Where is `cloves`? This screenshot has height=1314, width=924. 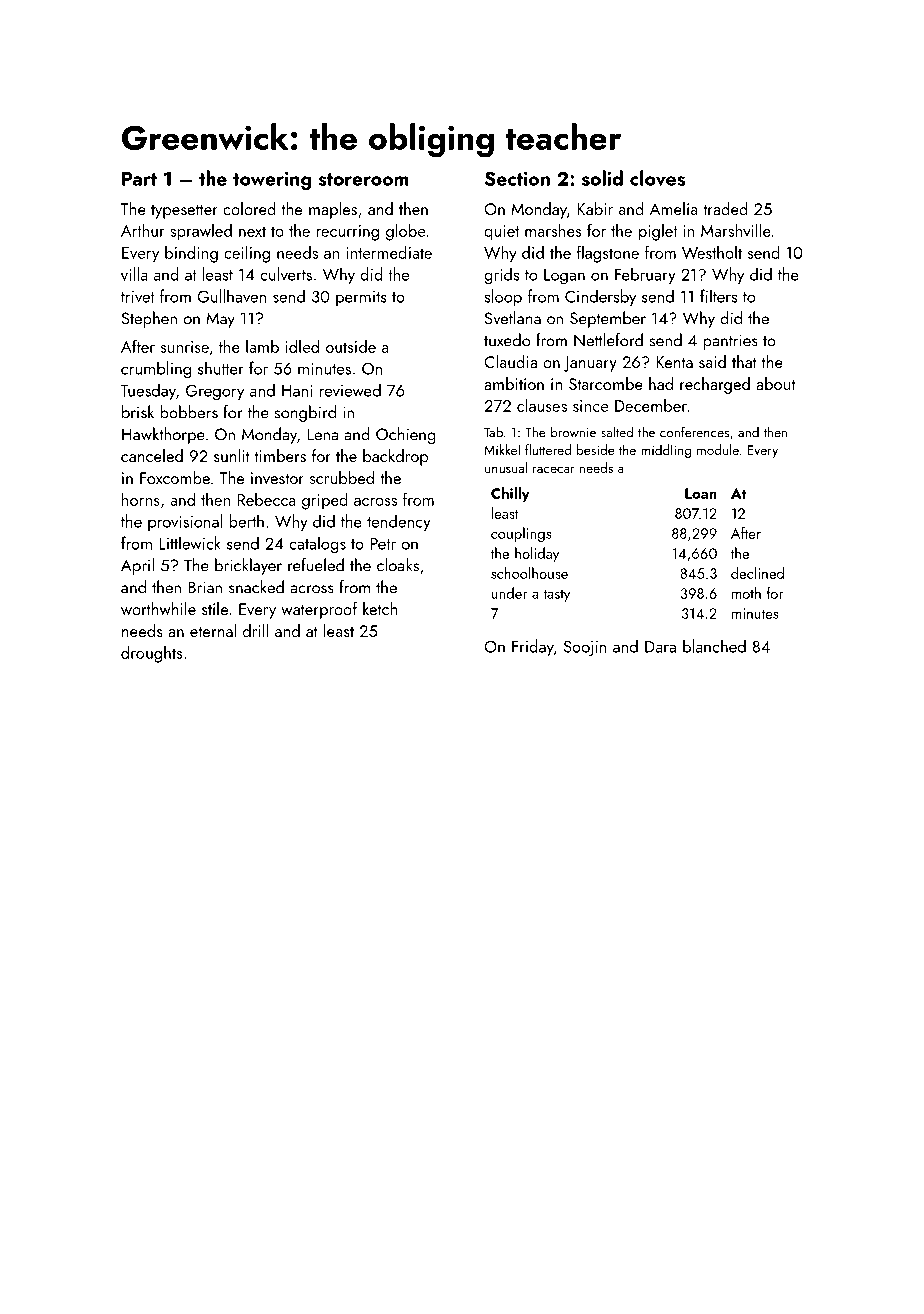
cloves is located at coordinates (657, 178).
